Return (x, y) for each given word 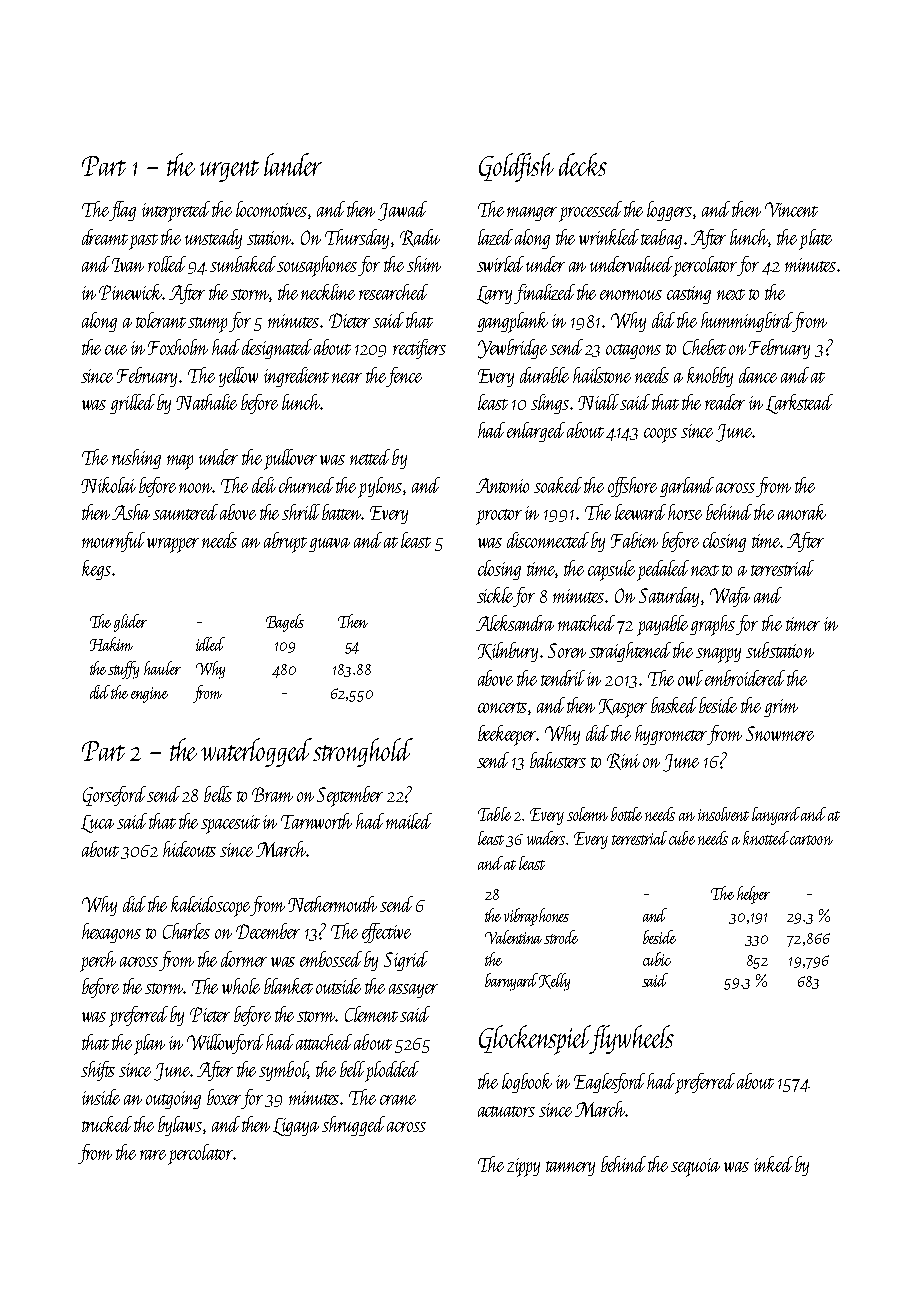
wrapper (173, 545)
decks (583, 164)
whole (241, 986)
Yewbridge (512, 349)
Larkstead (799, 404)
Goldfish (516, 167)
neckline (328, 292)
